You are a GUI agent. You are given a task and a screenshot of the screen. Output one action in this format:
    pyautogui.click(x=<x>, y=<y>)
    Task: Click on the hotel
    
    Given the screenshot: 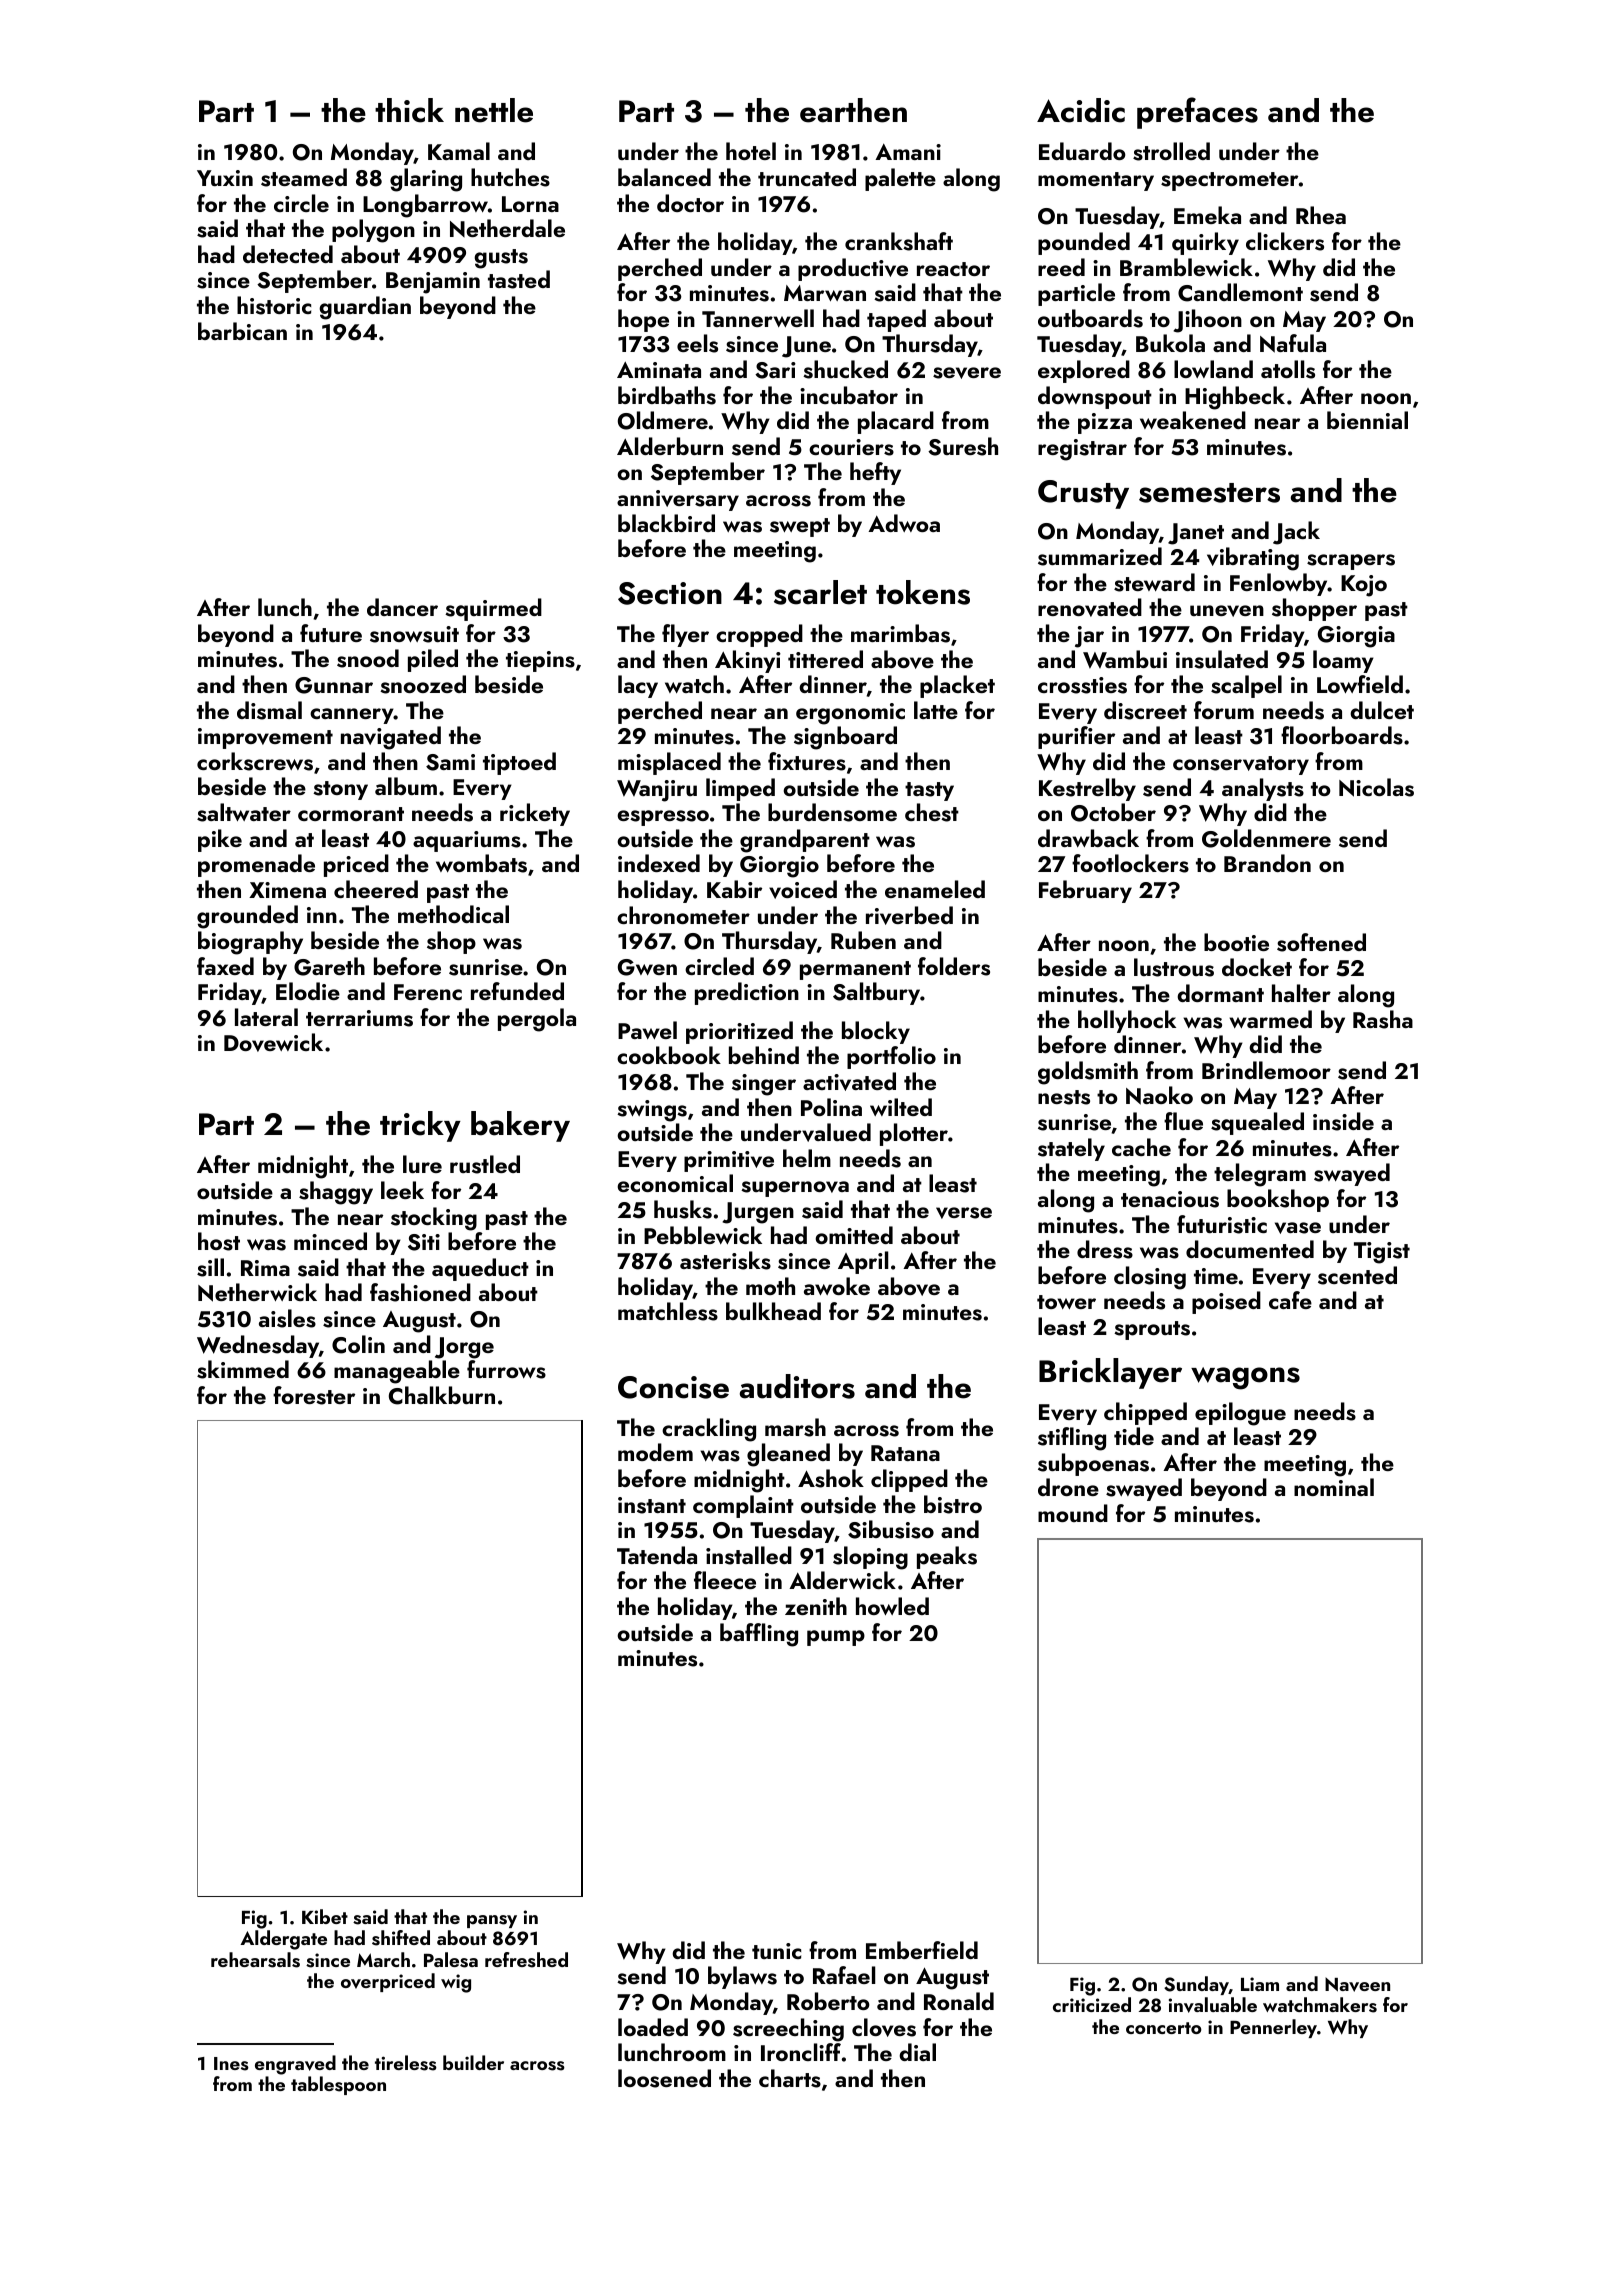 What is the action you would take?
    pyautogui.click(x=751, y=151)
